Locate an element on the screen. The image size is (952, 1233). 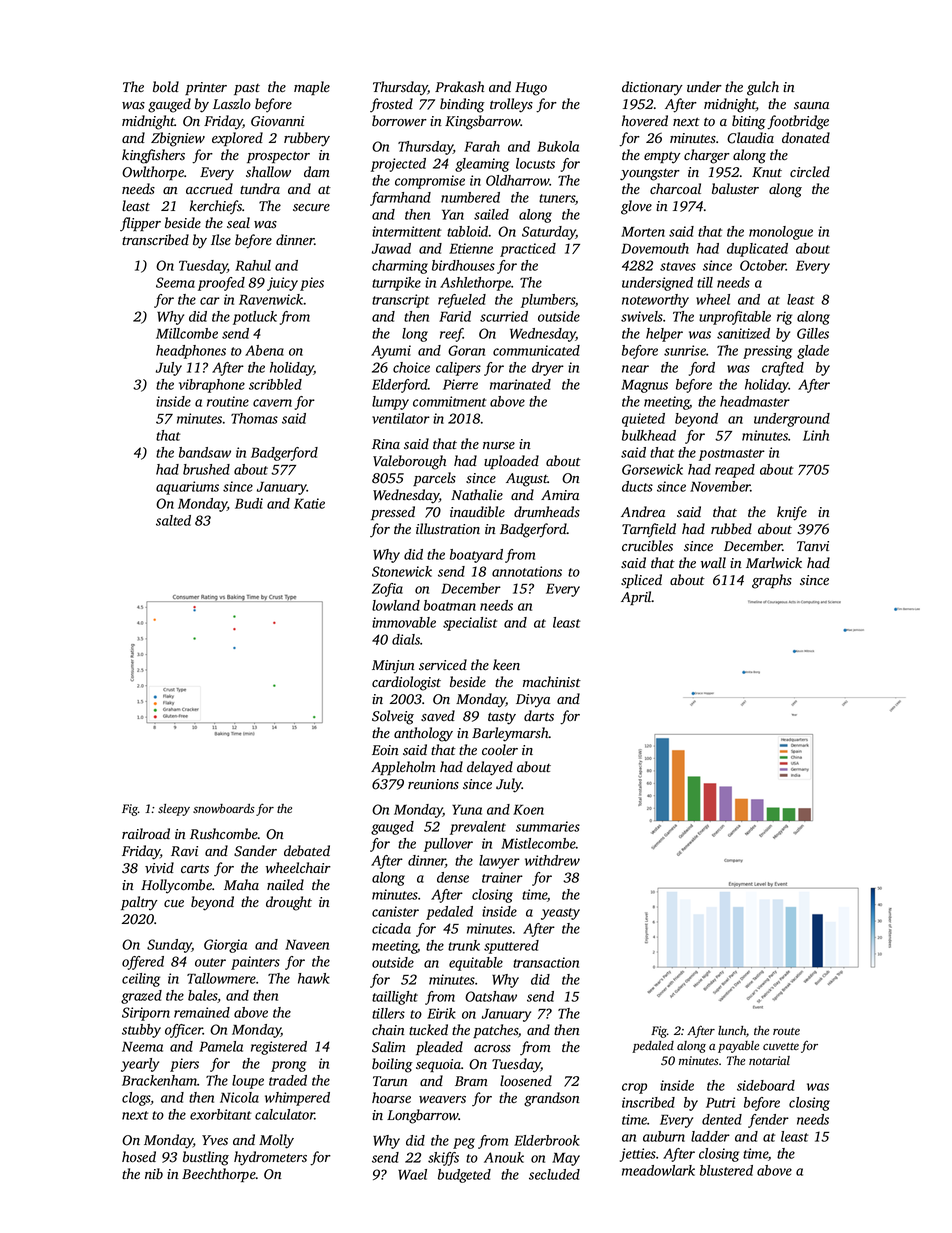
scurried is located at coordinates (504, 316).
